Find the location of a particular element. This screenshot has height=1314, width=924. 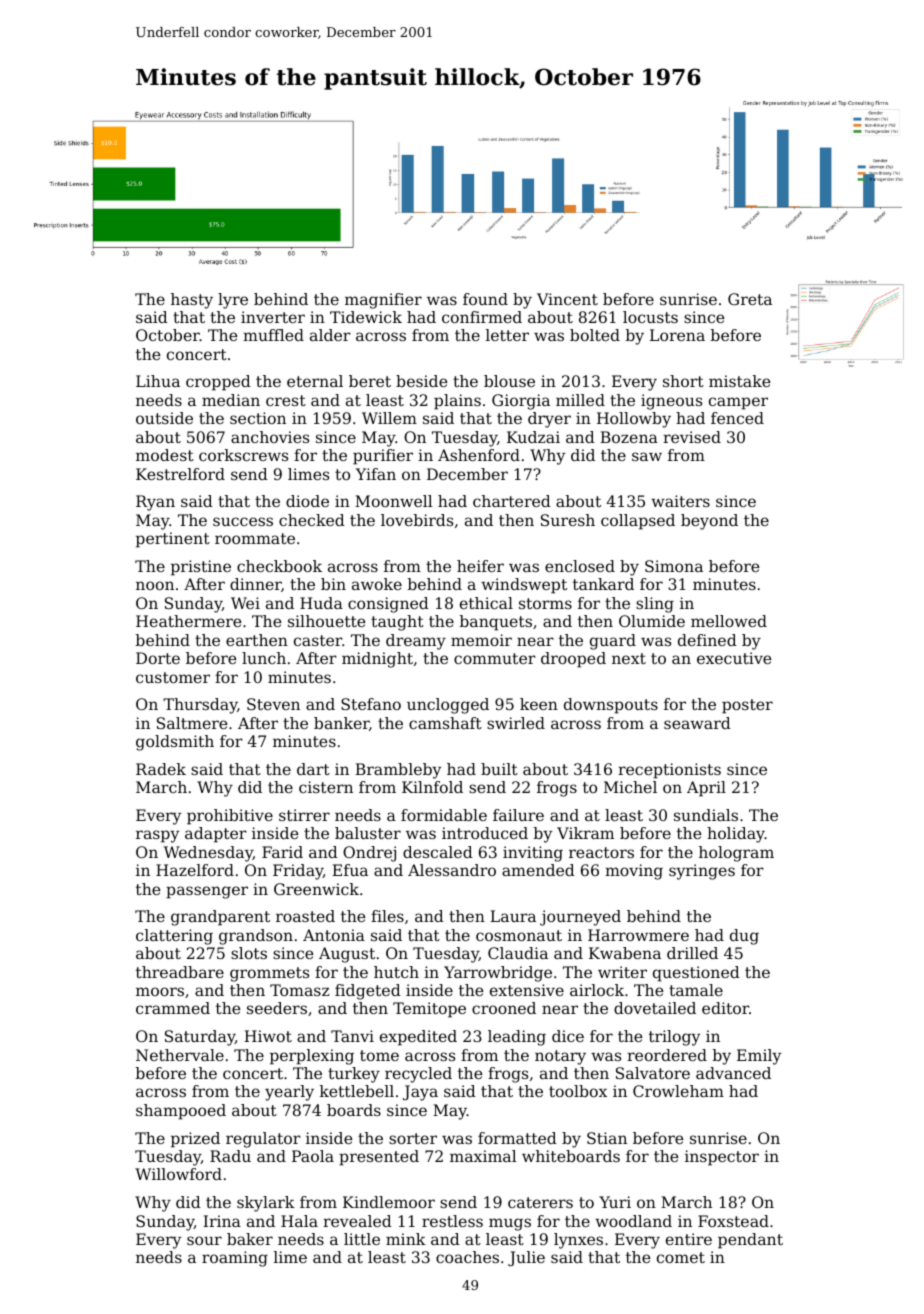

presented is located at coordinates (379, 1158).
